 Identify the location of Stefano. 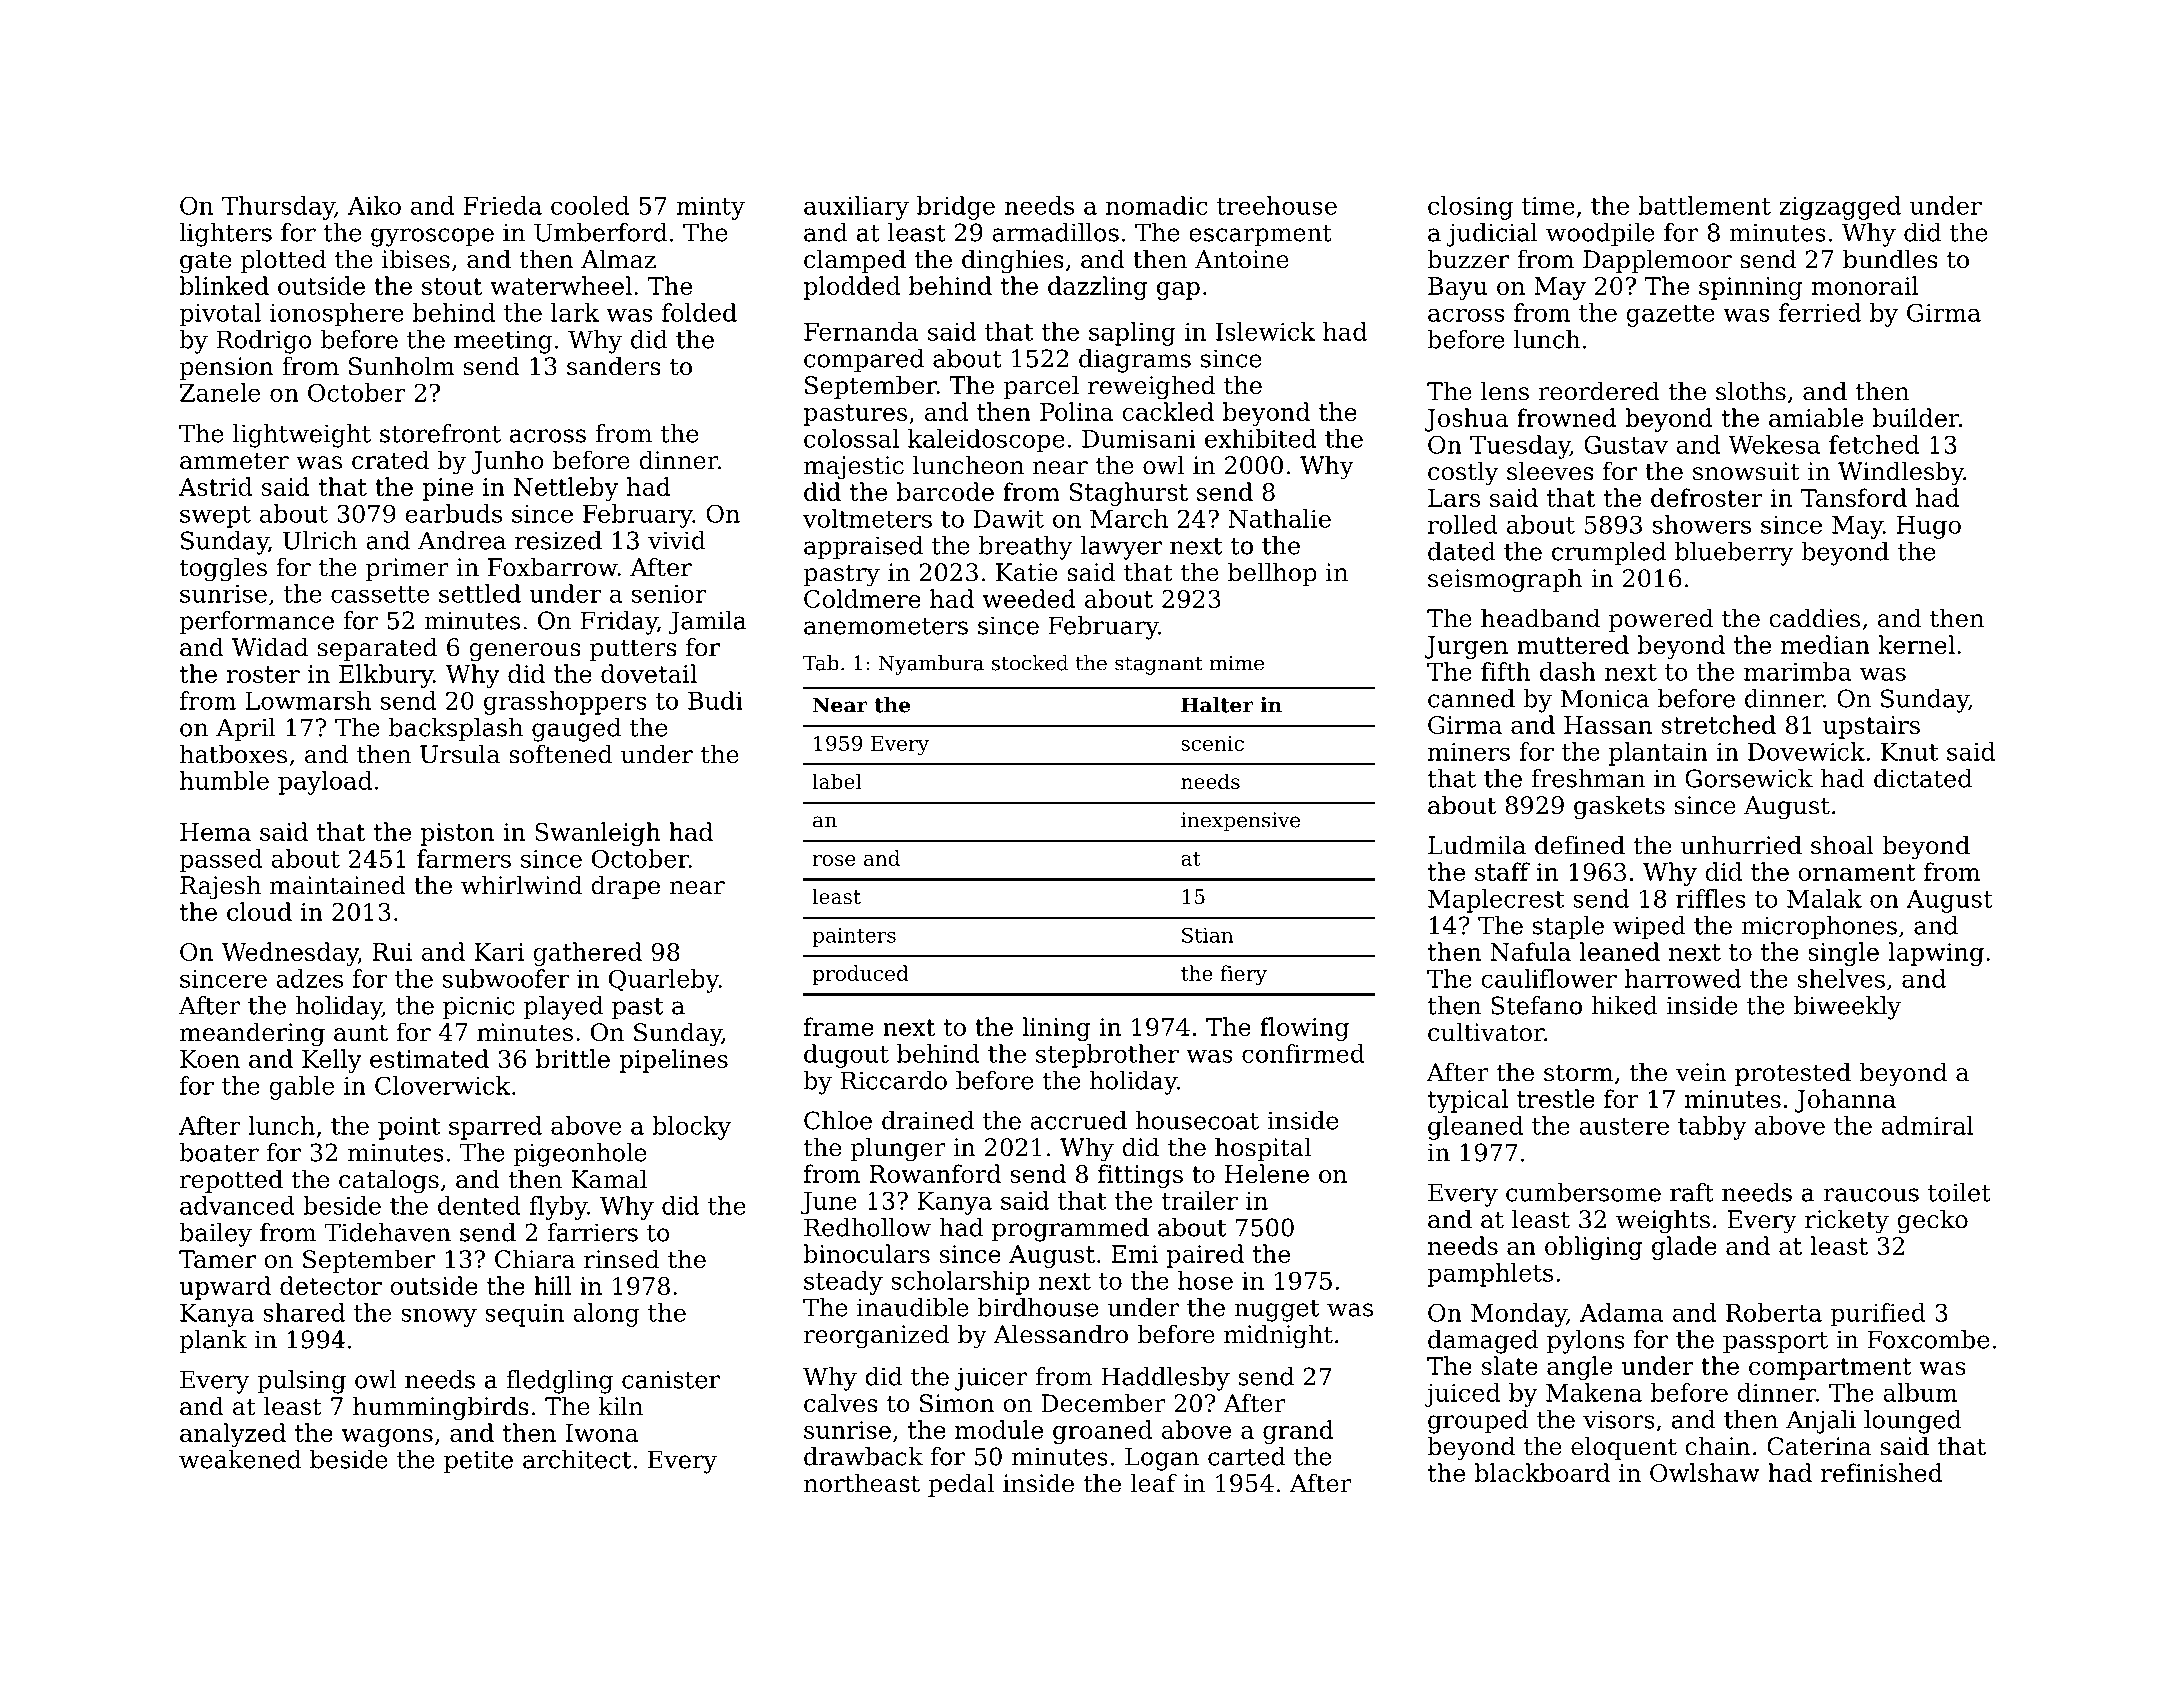
(1536, 1005).
